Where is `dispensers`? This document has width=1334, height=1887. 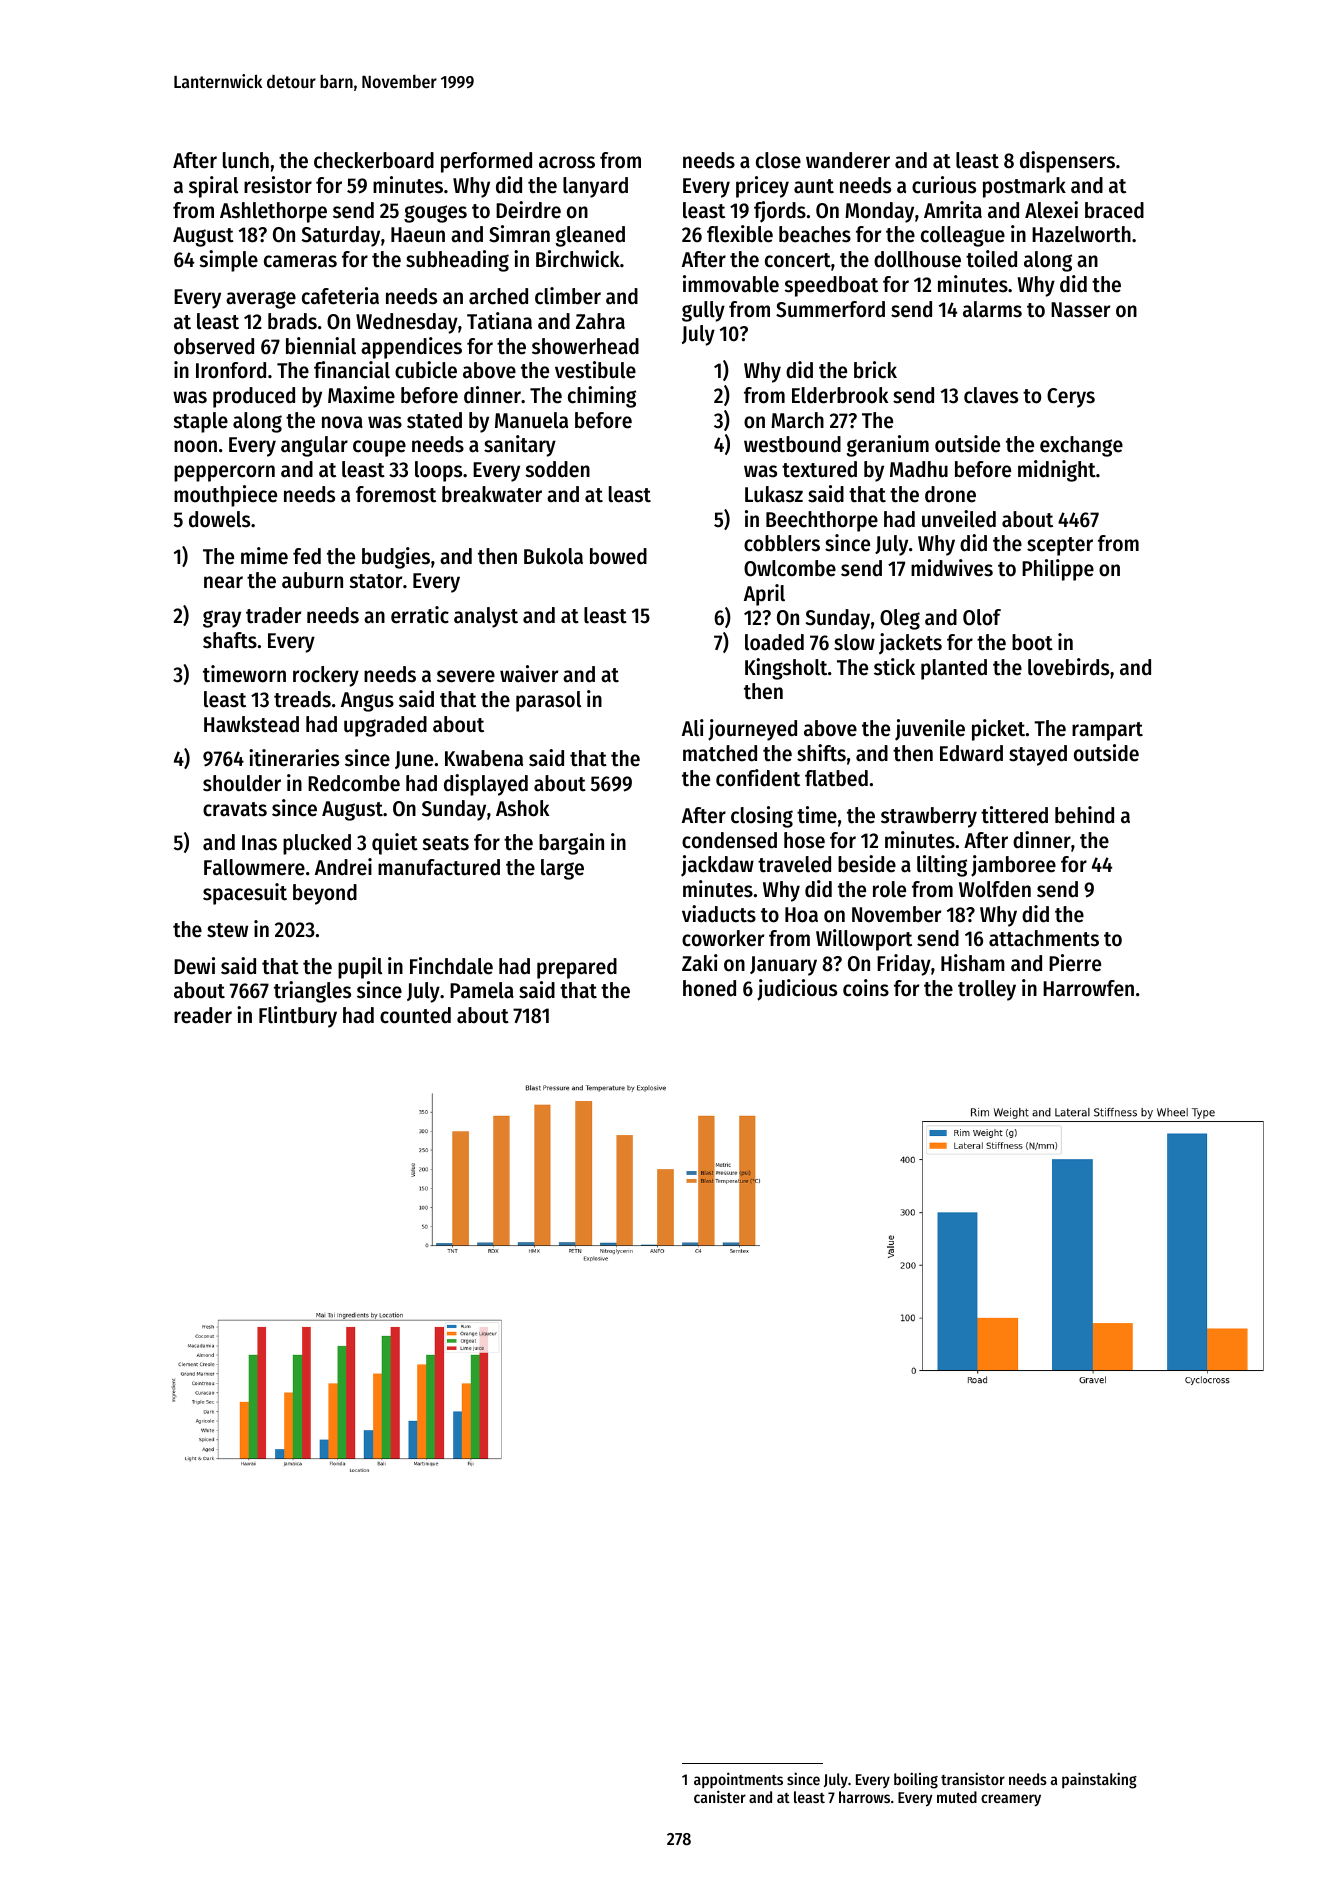 dispensers is located at coordinates (1067, 162).
